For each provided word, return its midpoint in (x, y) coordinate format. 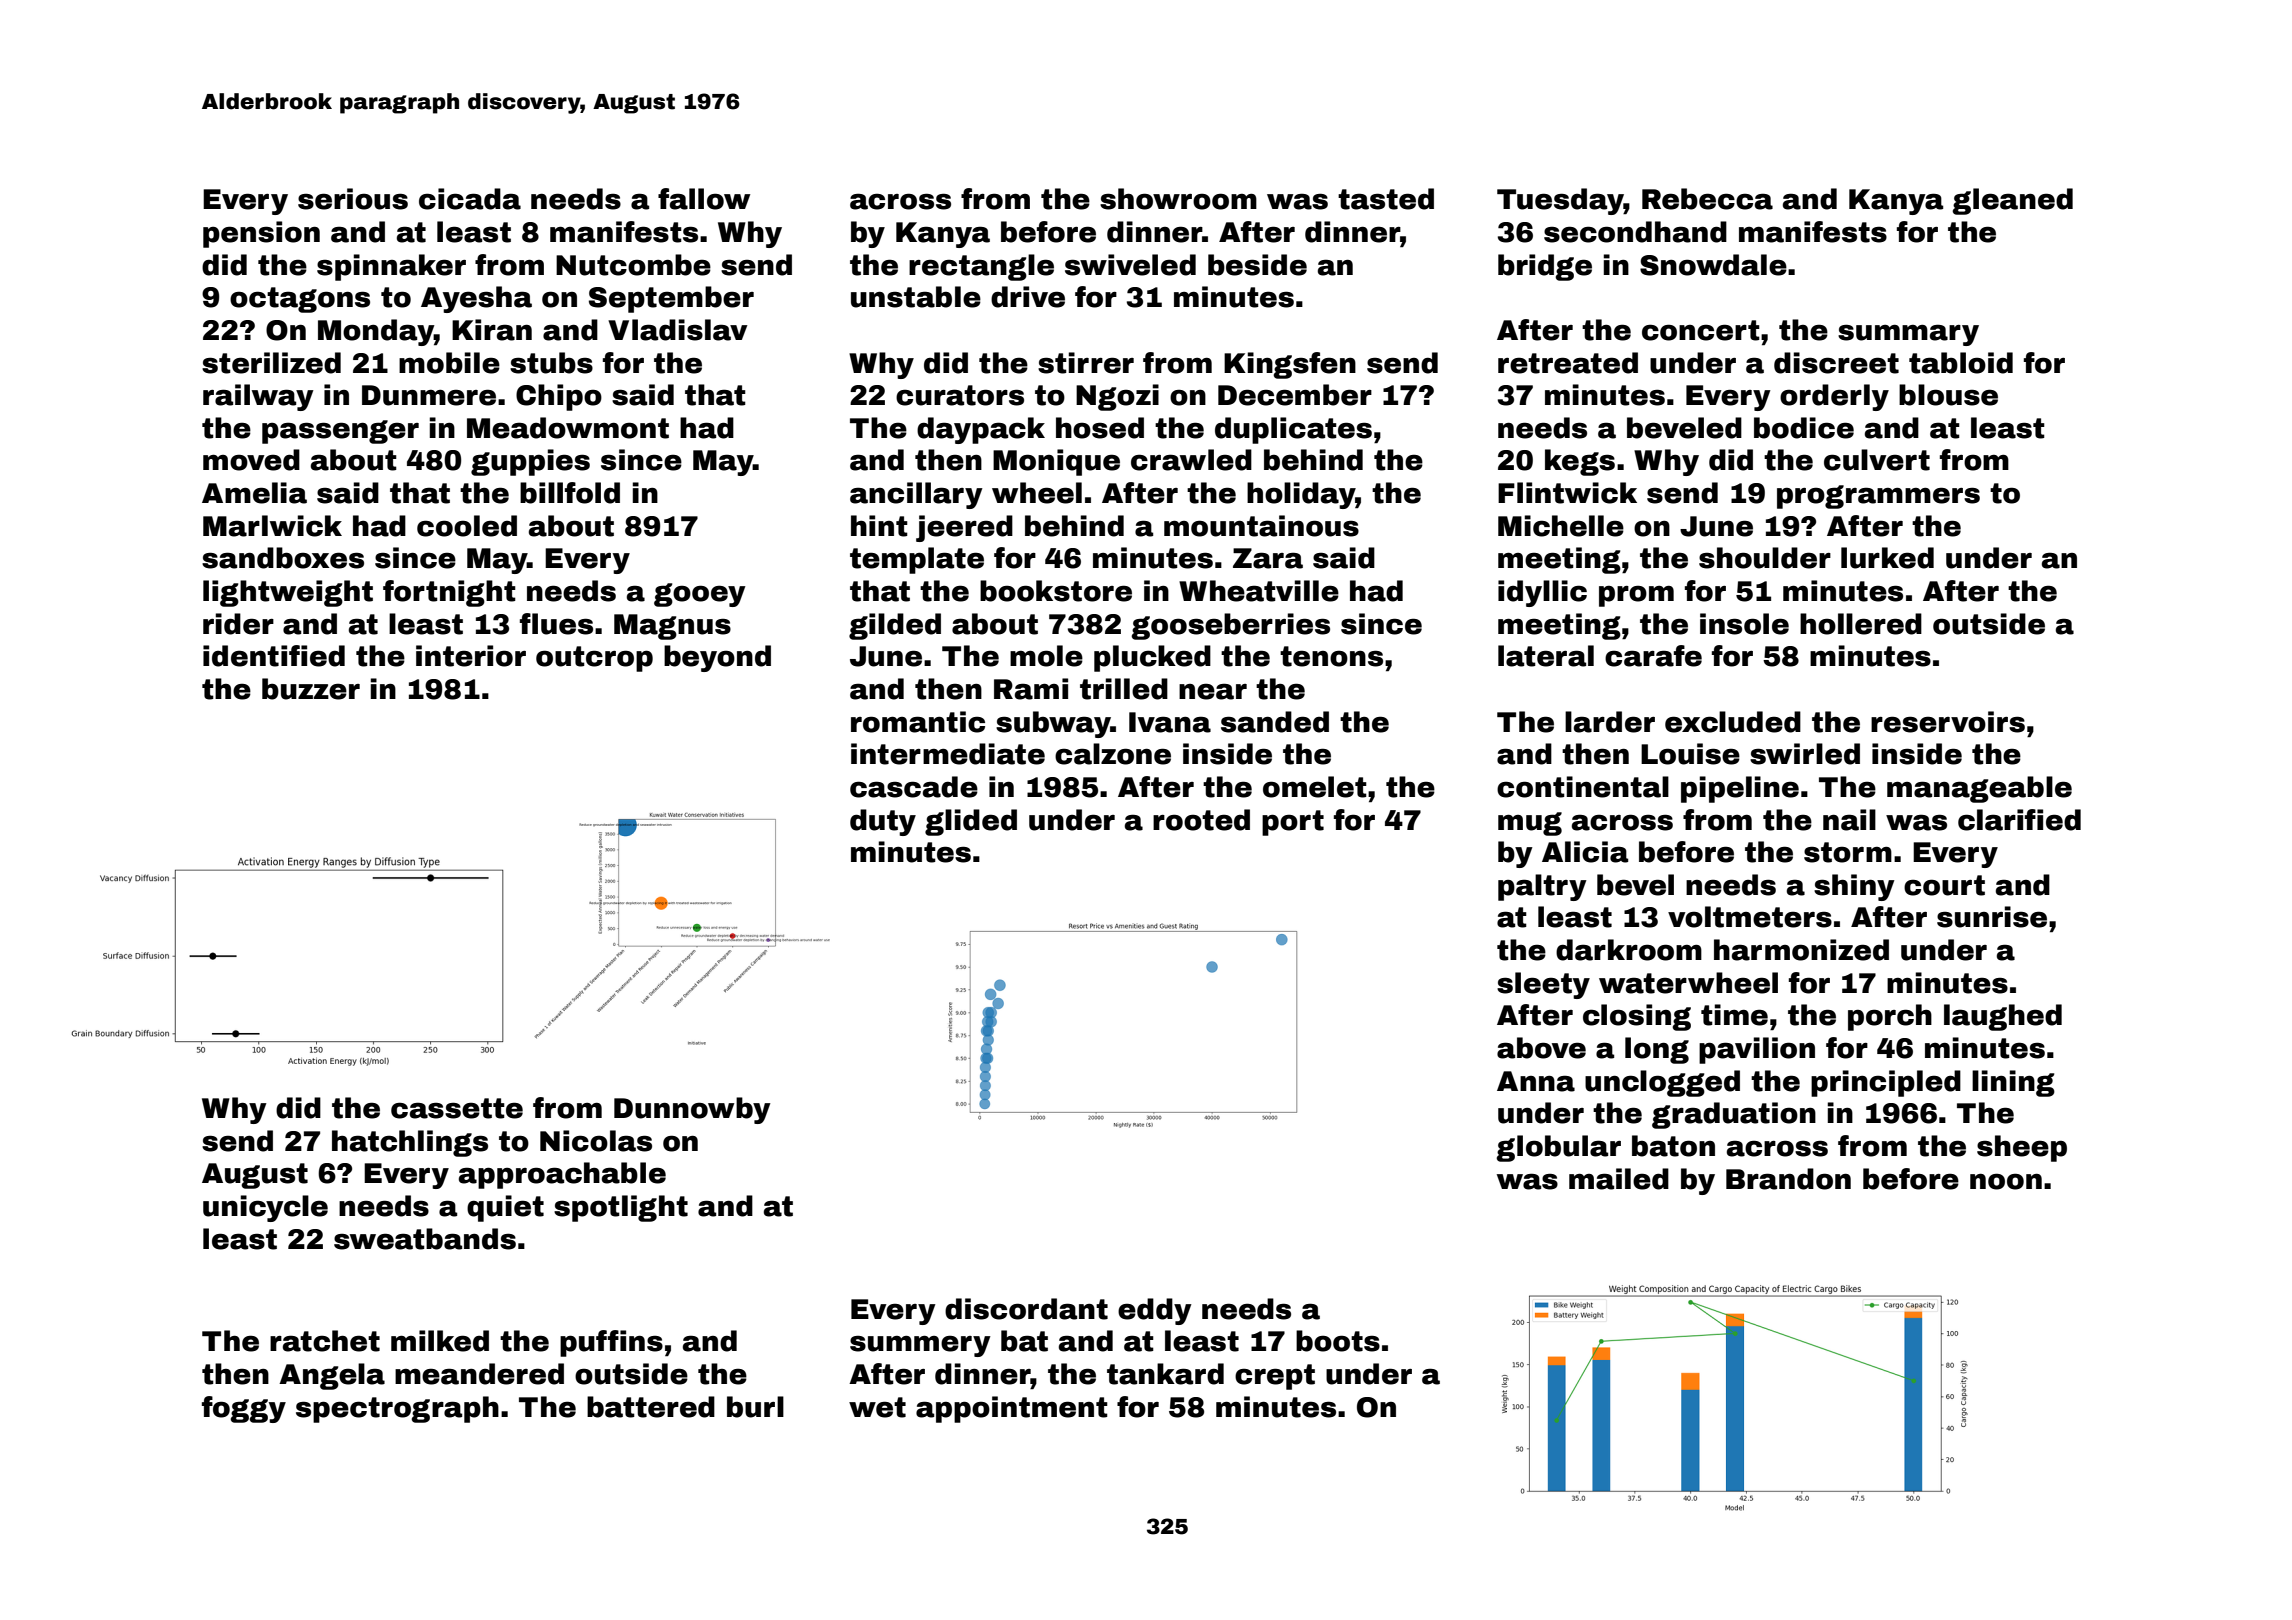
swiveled (1130, 265)
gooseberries (1230, 626)
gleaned (2012, 201)
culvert (1877, 460)
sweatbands (425, 1239)
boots (1338, 1341)
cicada (470, 199)
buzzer (311, 689)
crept (1275, 1377)
